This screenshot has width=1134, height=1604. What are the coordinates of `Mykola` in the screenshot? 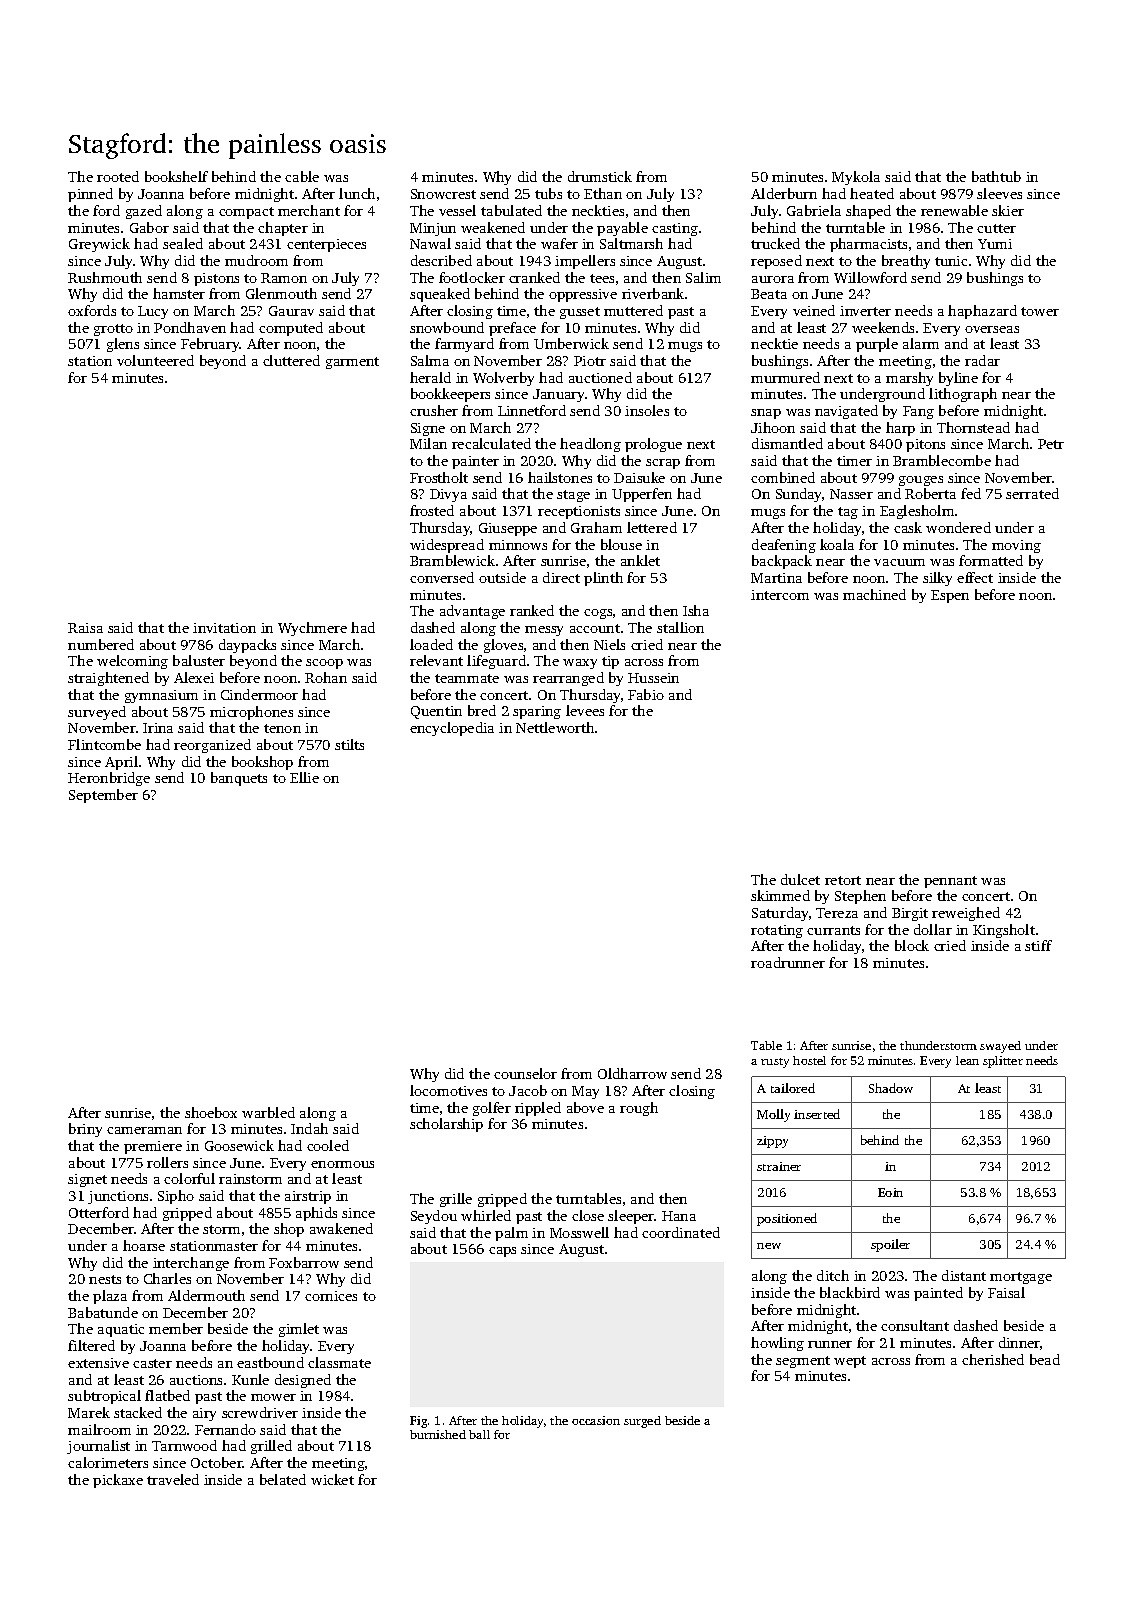 It's located at (856, 178).
